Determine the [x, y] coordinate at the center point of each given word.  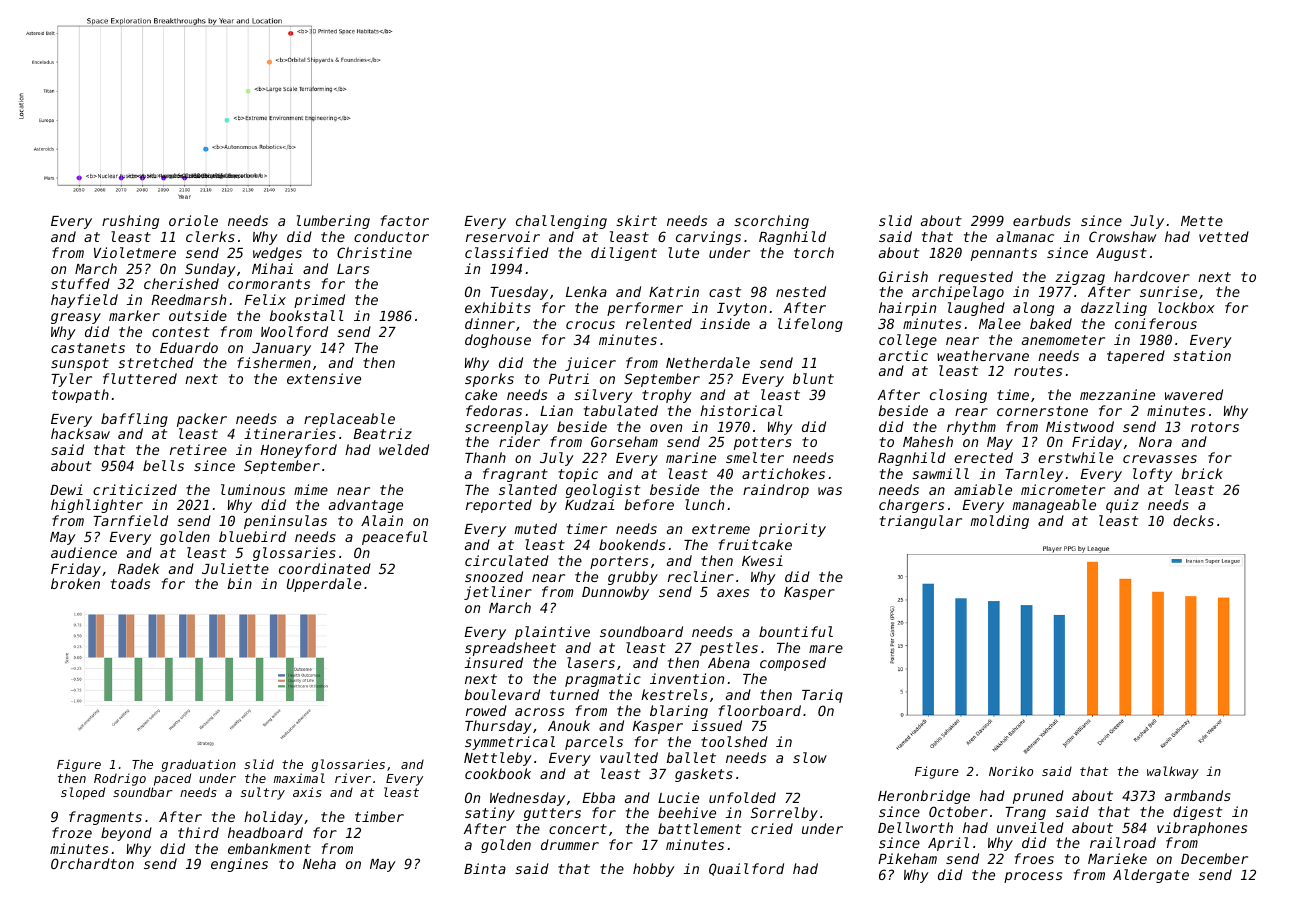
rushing [130, 222]
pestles [729, 649]
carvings [708, 238]
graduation [199, 765]
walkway [1173, 772]
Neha [319, 863]
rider [519, 441]
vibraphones [1202, 829]
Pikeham [907, 858]
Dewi [66, 489]
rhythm [971, 428]
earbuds [1042, 220]
